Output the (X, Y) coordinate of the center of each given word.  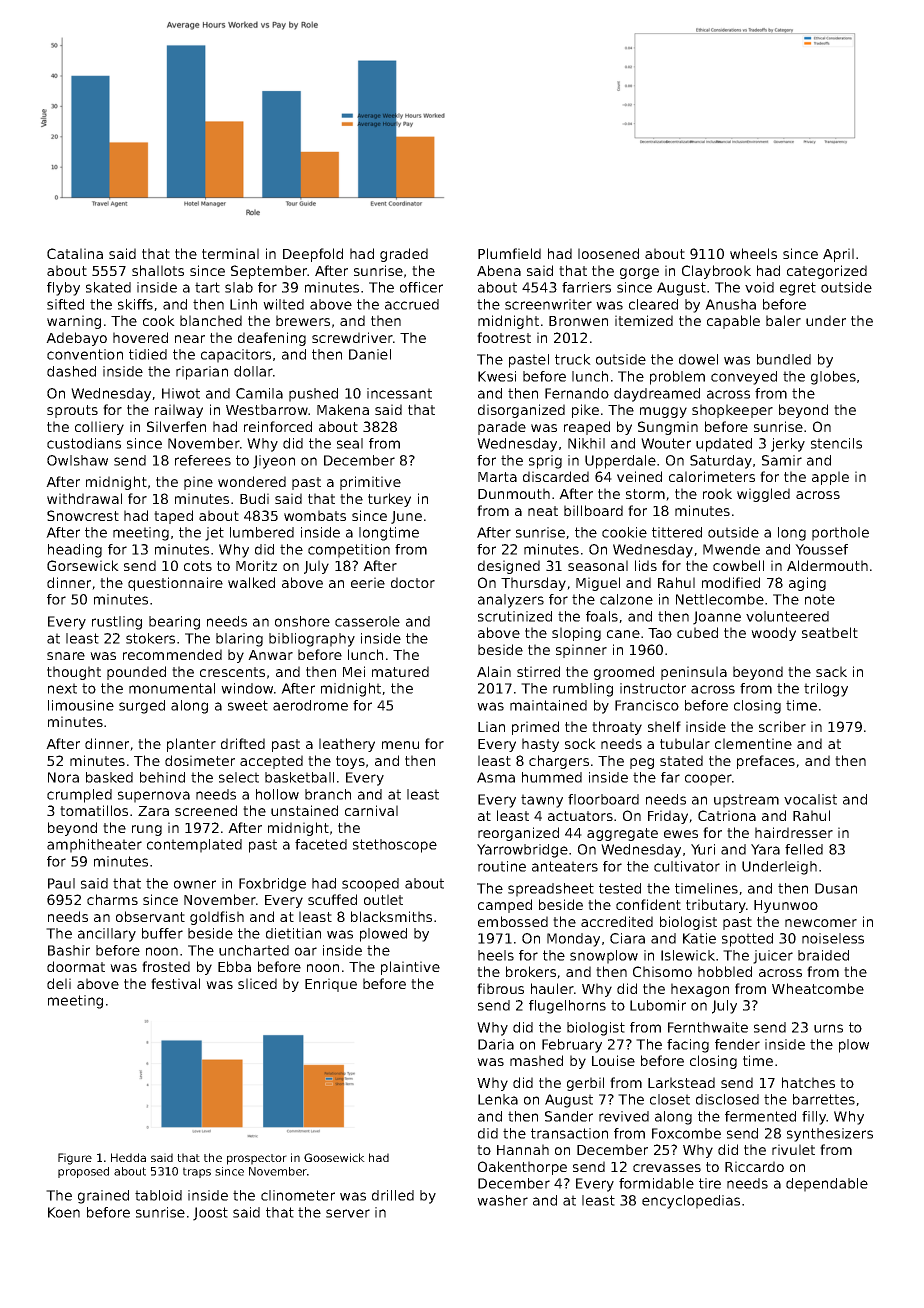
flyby (63, 289)
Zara (153, 811)
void (759, 287)
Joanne (717, 618)
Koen (64, 1212)
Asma (496, 777)
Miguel (598, 584)
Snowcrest (83, 515)
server (348, 1213)
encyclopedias (691, 1202)
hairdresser (794, 832)
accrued (412, 304)
